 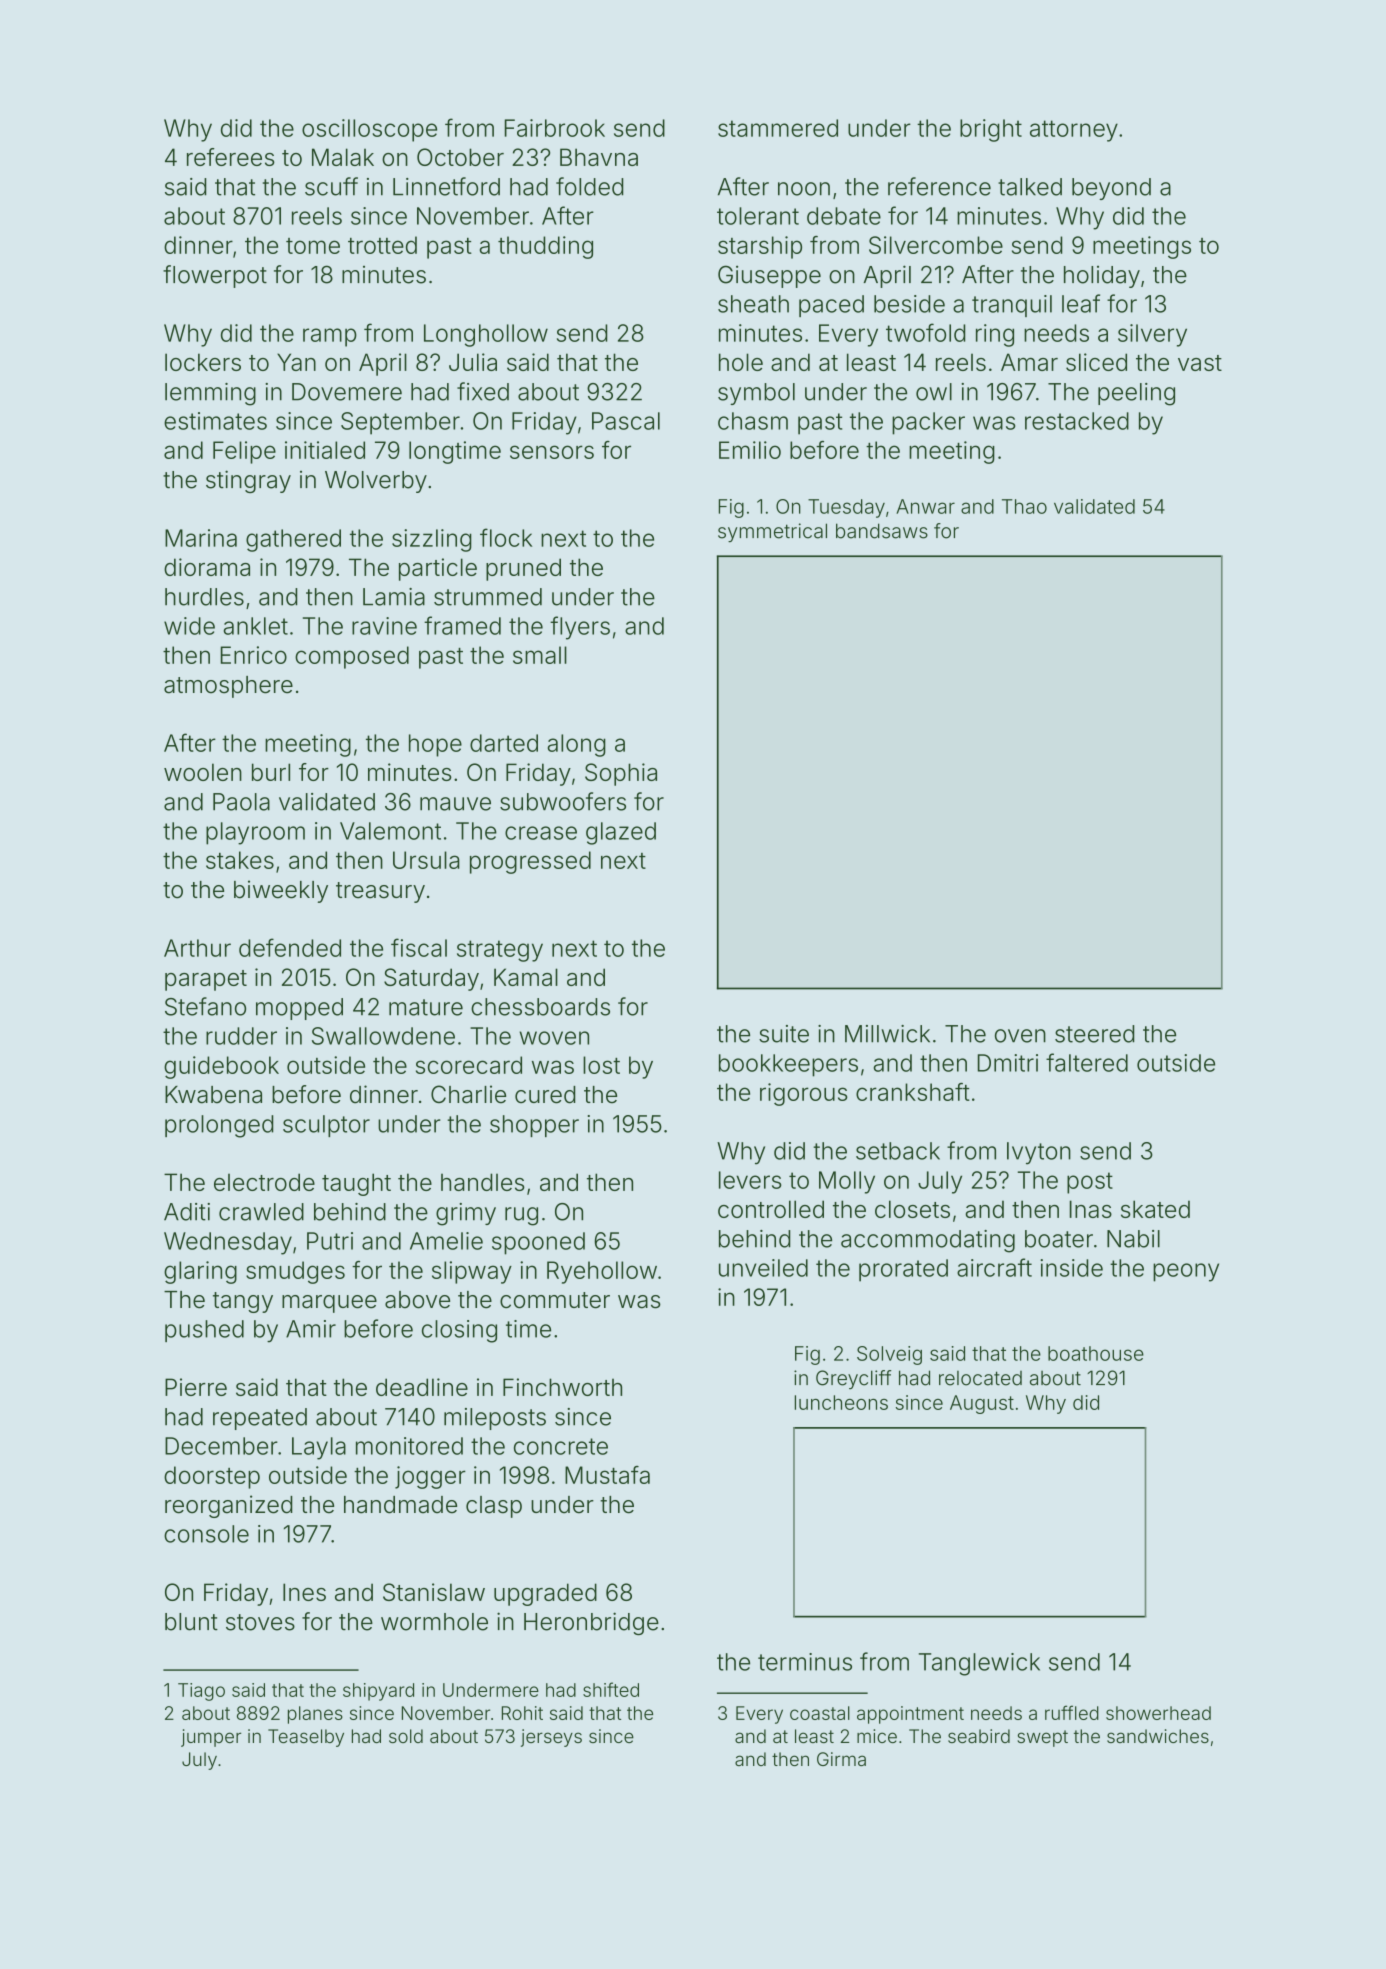 I want to click on folded, so click(x=589, y=186).
